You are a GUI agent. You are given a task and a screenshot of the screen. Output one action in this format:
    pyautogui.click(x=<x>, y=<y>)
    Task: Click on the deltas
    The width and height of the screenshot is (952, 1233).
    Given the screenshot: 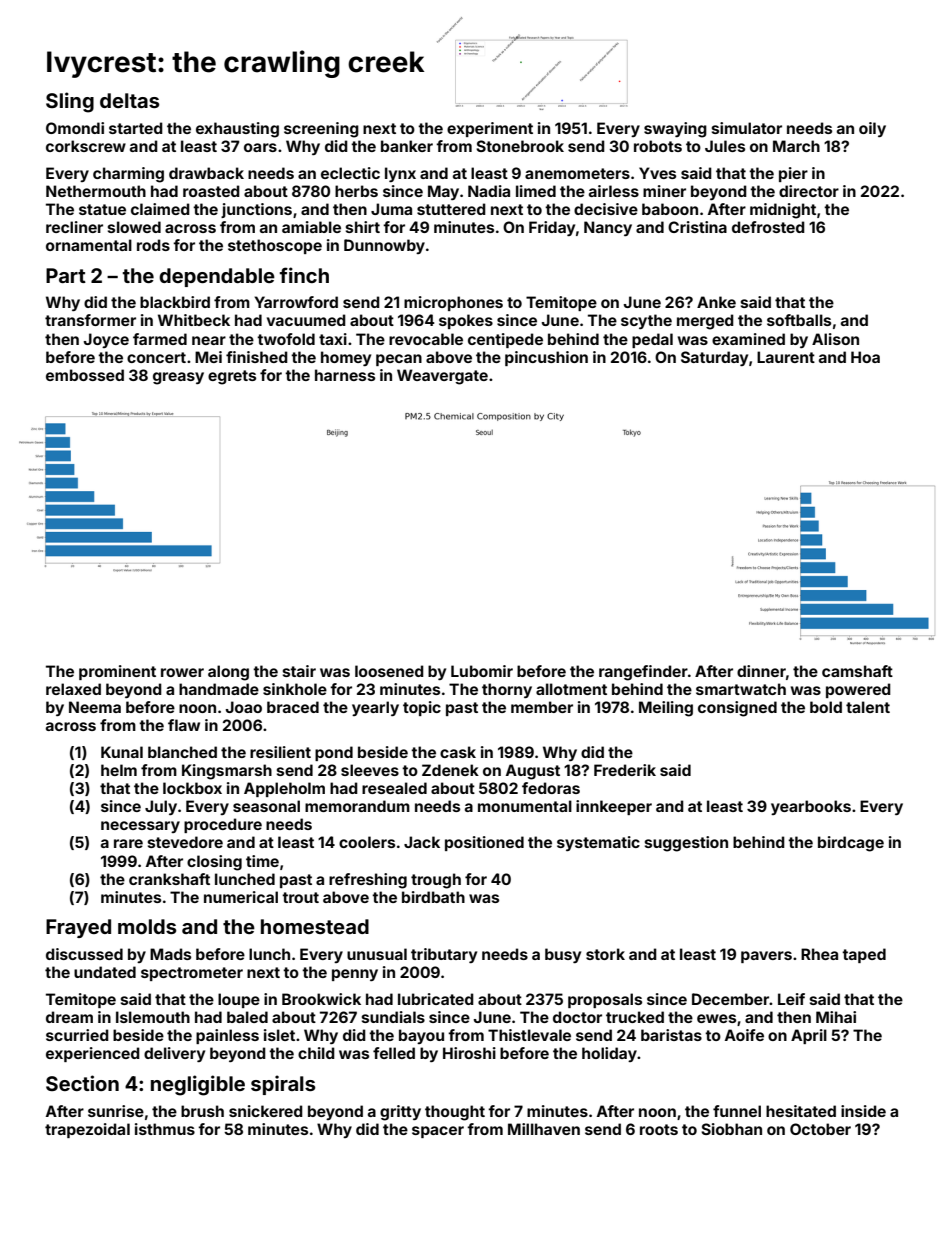 What is the action you would take?
    pyautogui.click(x=129, y=100)
